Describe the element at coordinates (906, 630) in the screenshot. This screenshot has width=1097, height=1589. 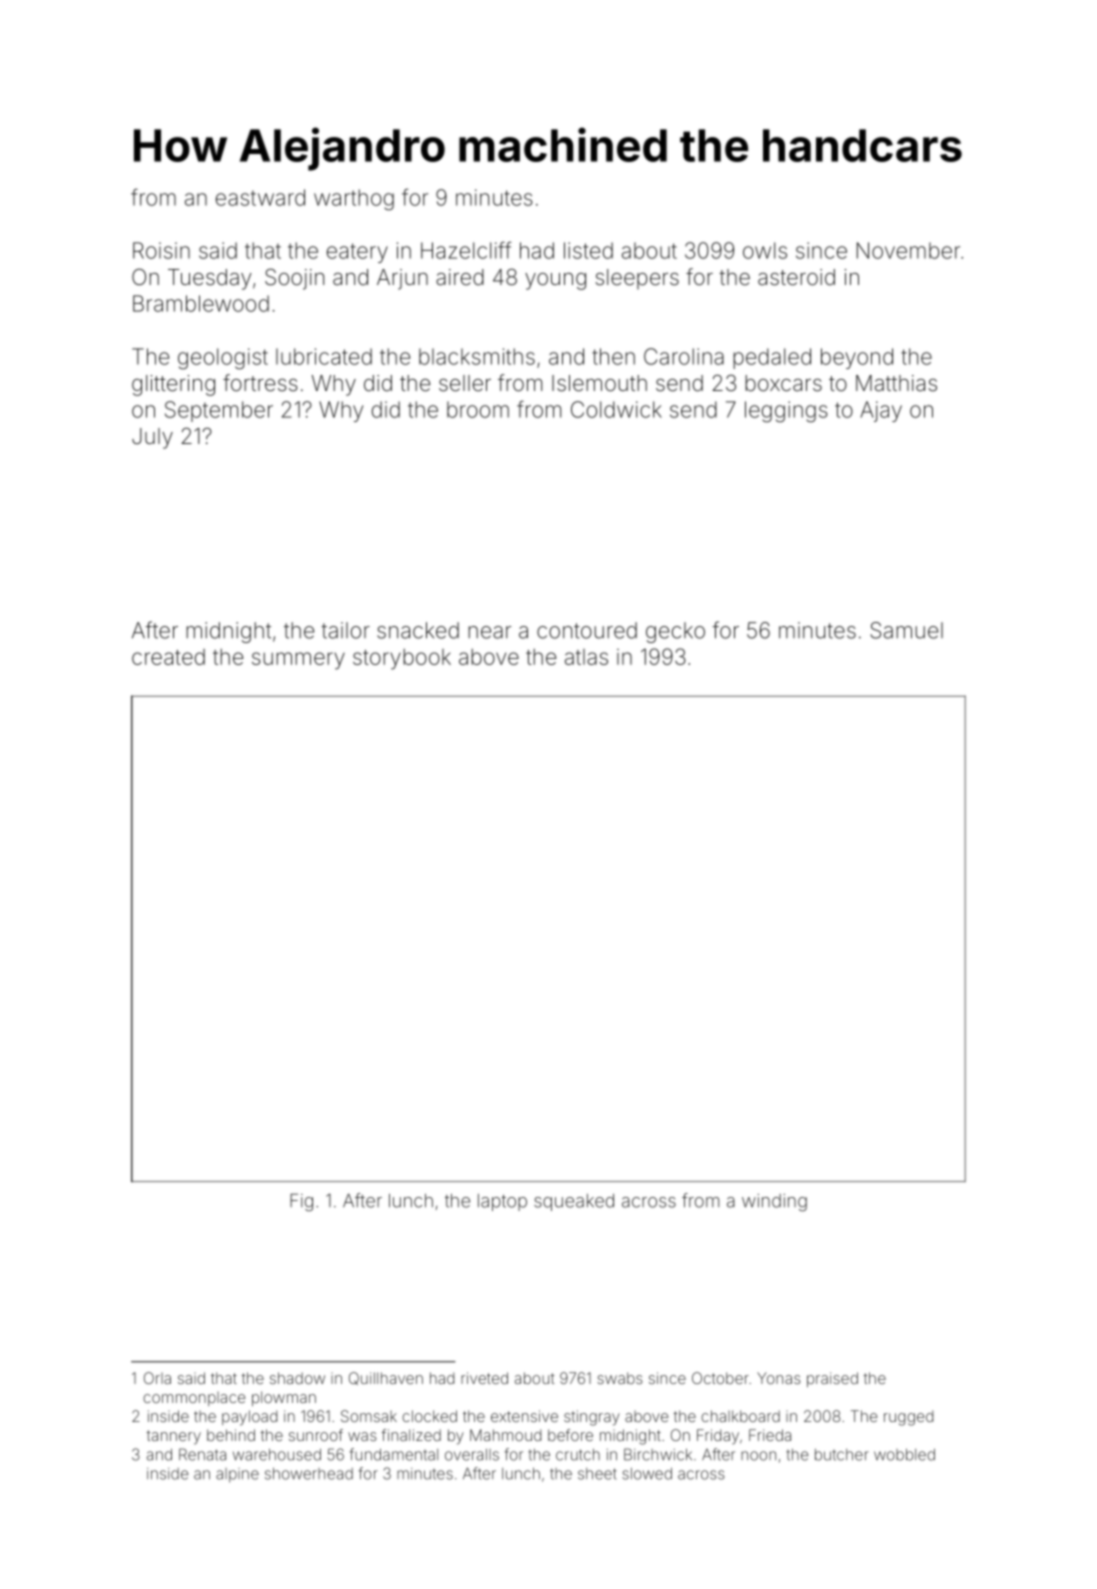
I see `Samuel` at that location.
